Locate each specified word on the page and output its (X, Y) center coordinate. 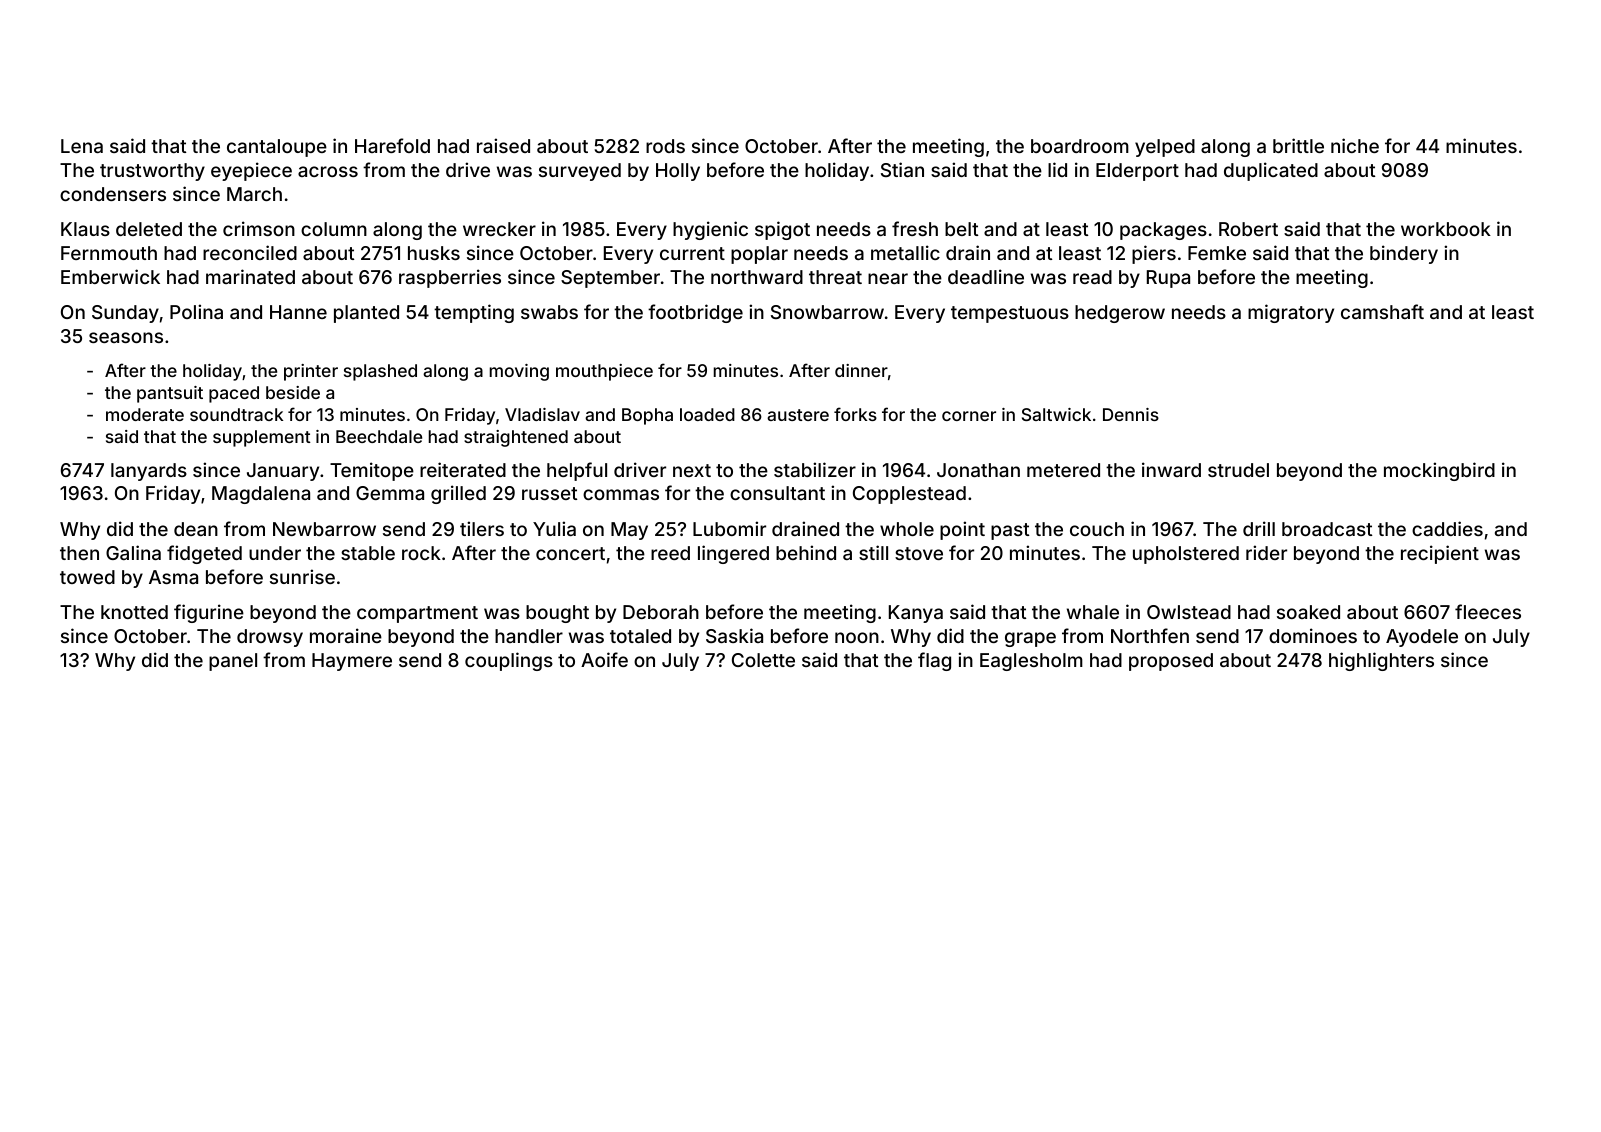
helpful (577, 471)
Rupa (1168, 279)
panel (233, 662)
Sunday (125, 314)
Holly (678, 172)
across (328, 171)
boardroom (1080, 146)
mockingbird (1439, 471)
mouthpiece (604, 372)
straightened (516, 438)
